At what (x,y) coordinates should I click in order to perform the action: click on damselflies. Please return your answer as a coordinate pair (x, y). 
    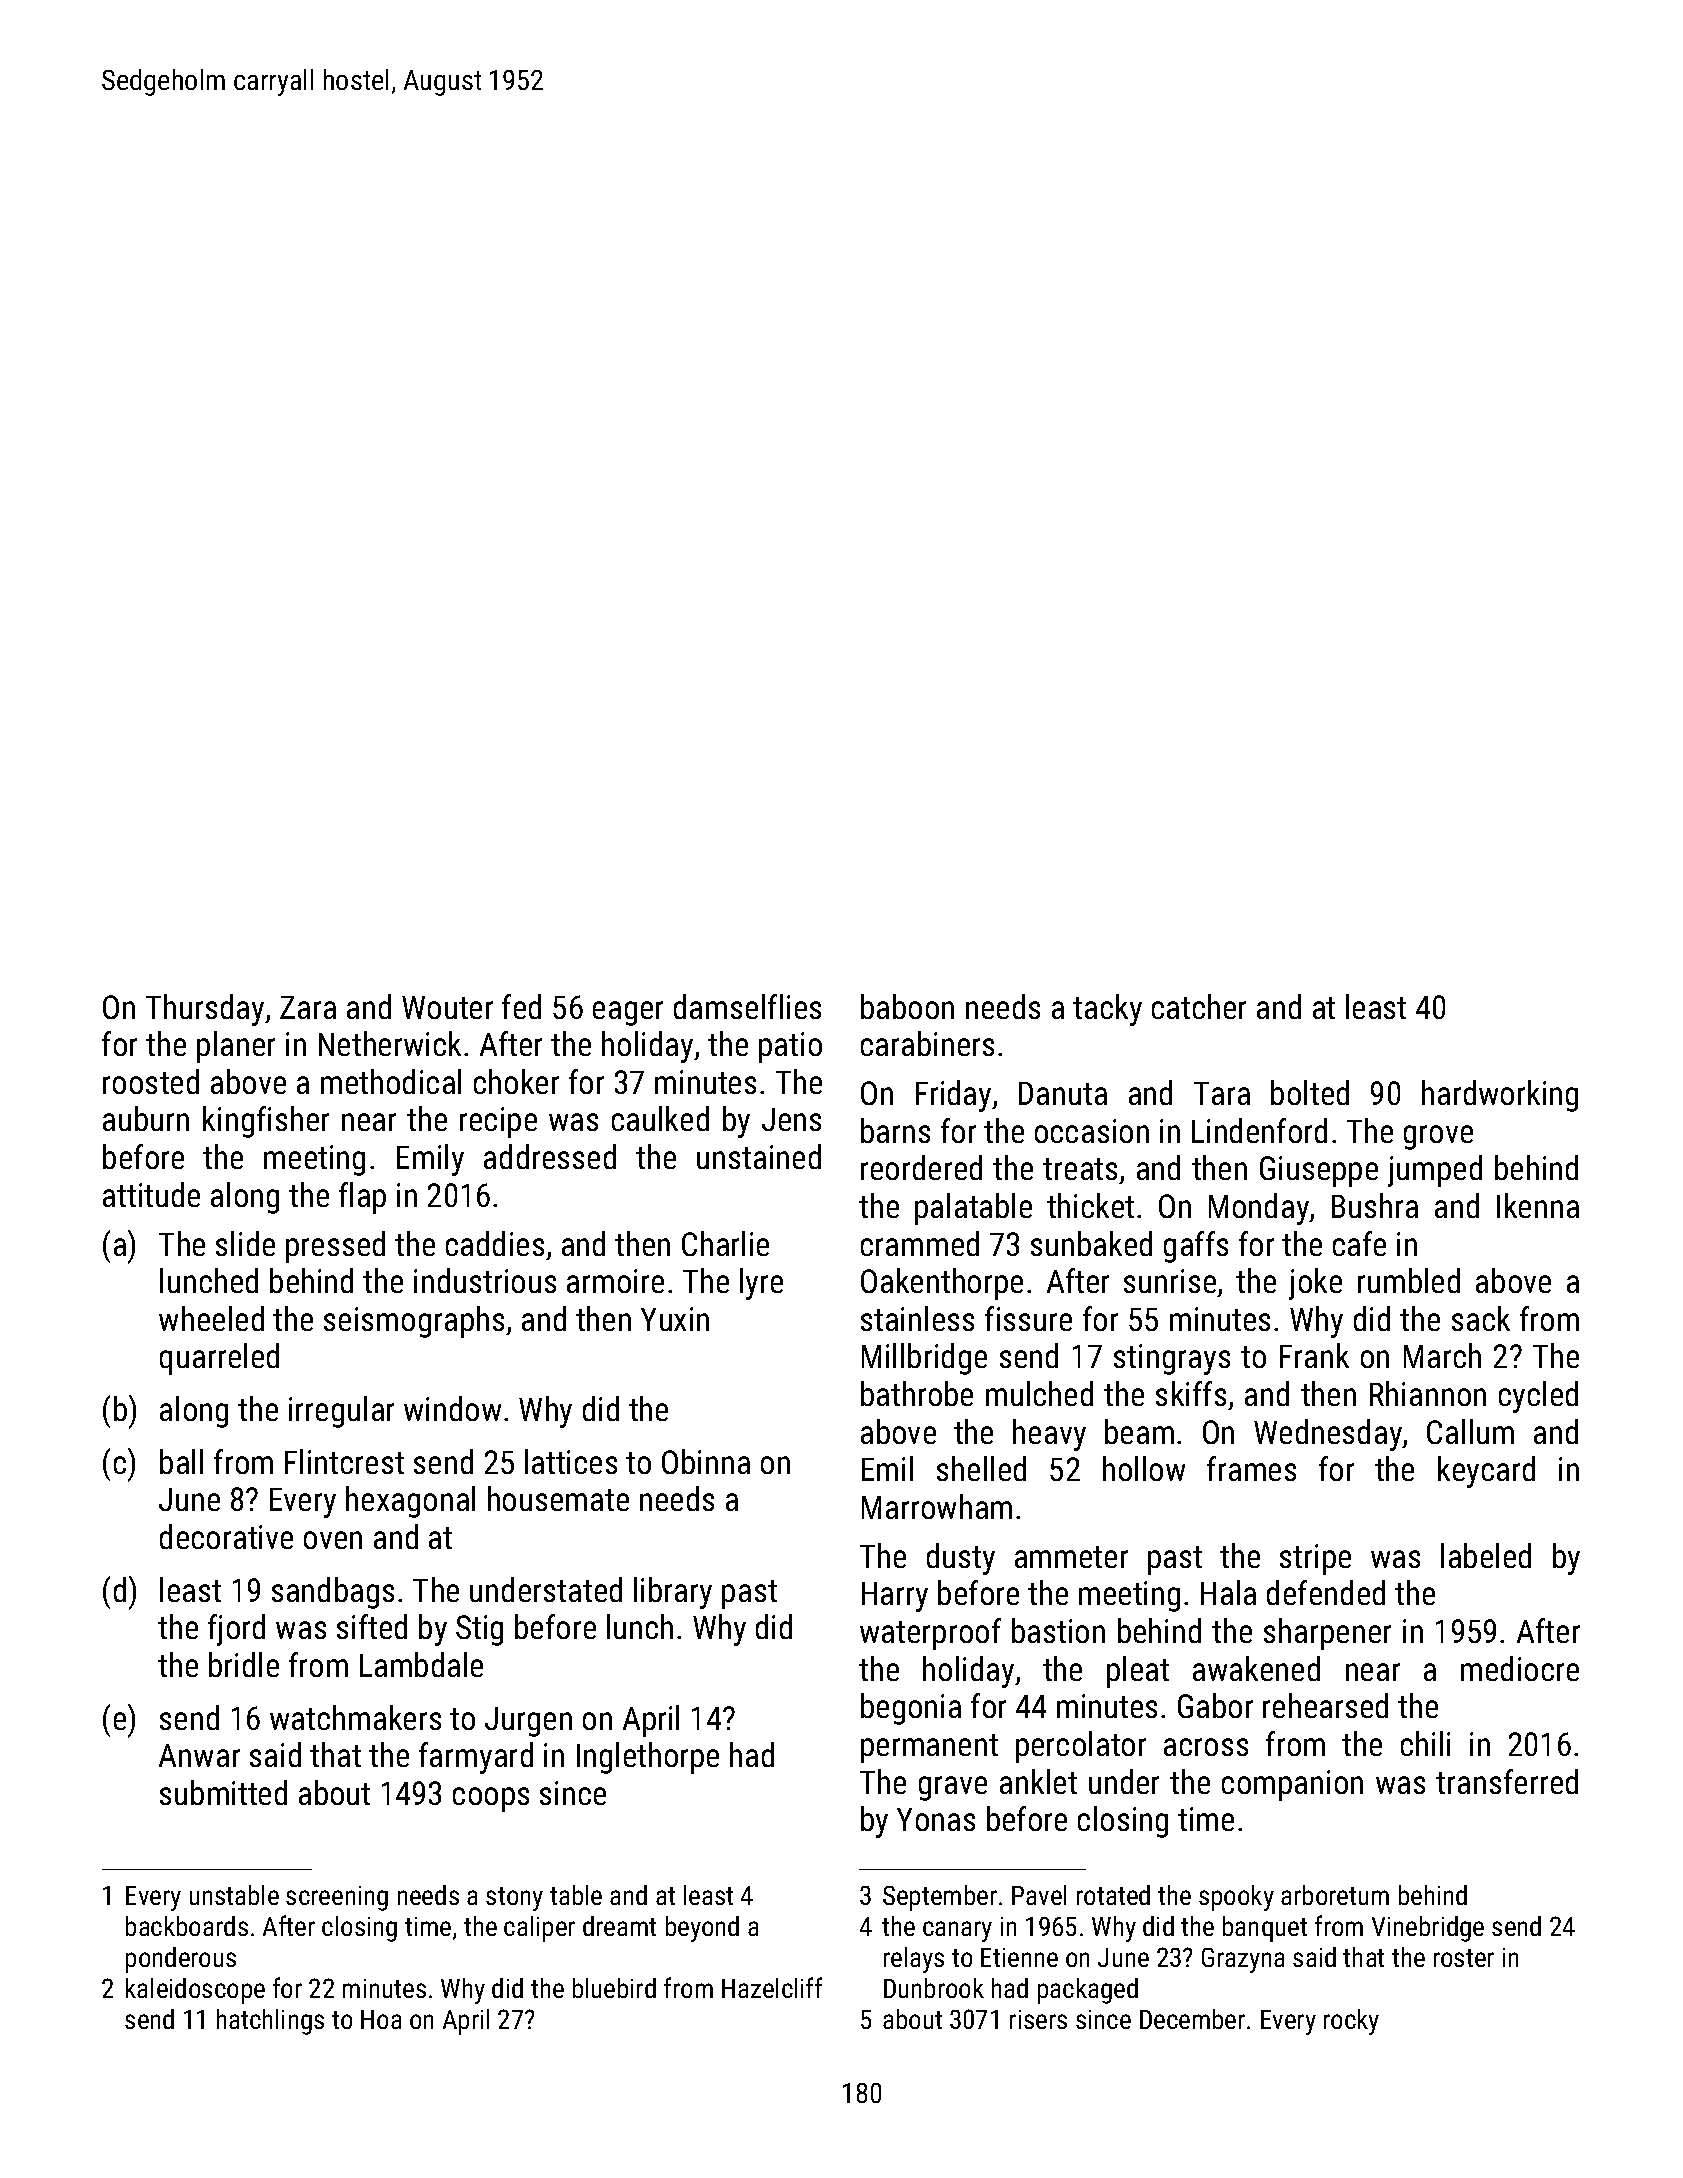
    Looking at the image, I should click on (747, 1006).
